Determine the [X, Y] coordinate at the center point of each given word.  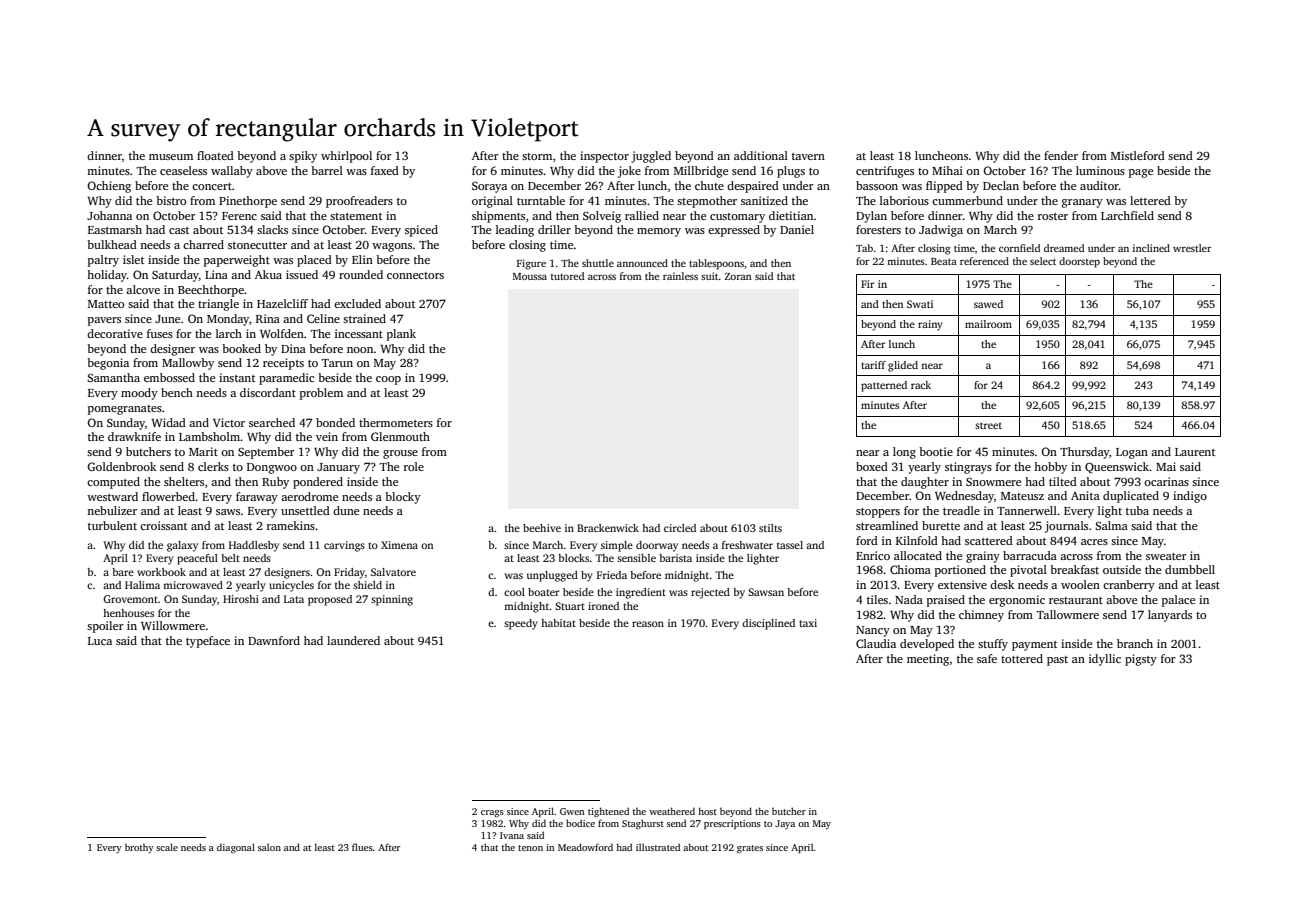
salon [269, 847]
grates [750, 849]
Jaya [785, 824]
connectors [415, 275]
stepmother [707, 202]
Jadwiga [941, 231]
